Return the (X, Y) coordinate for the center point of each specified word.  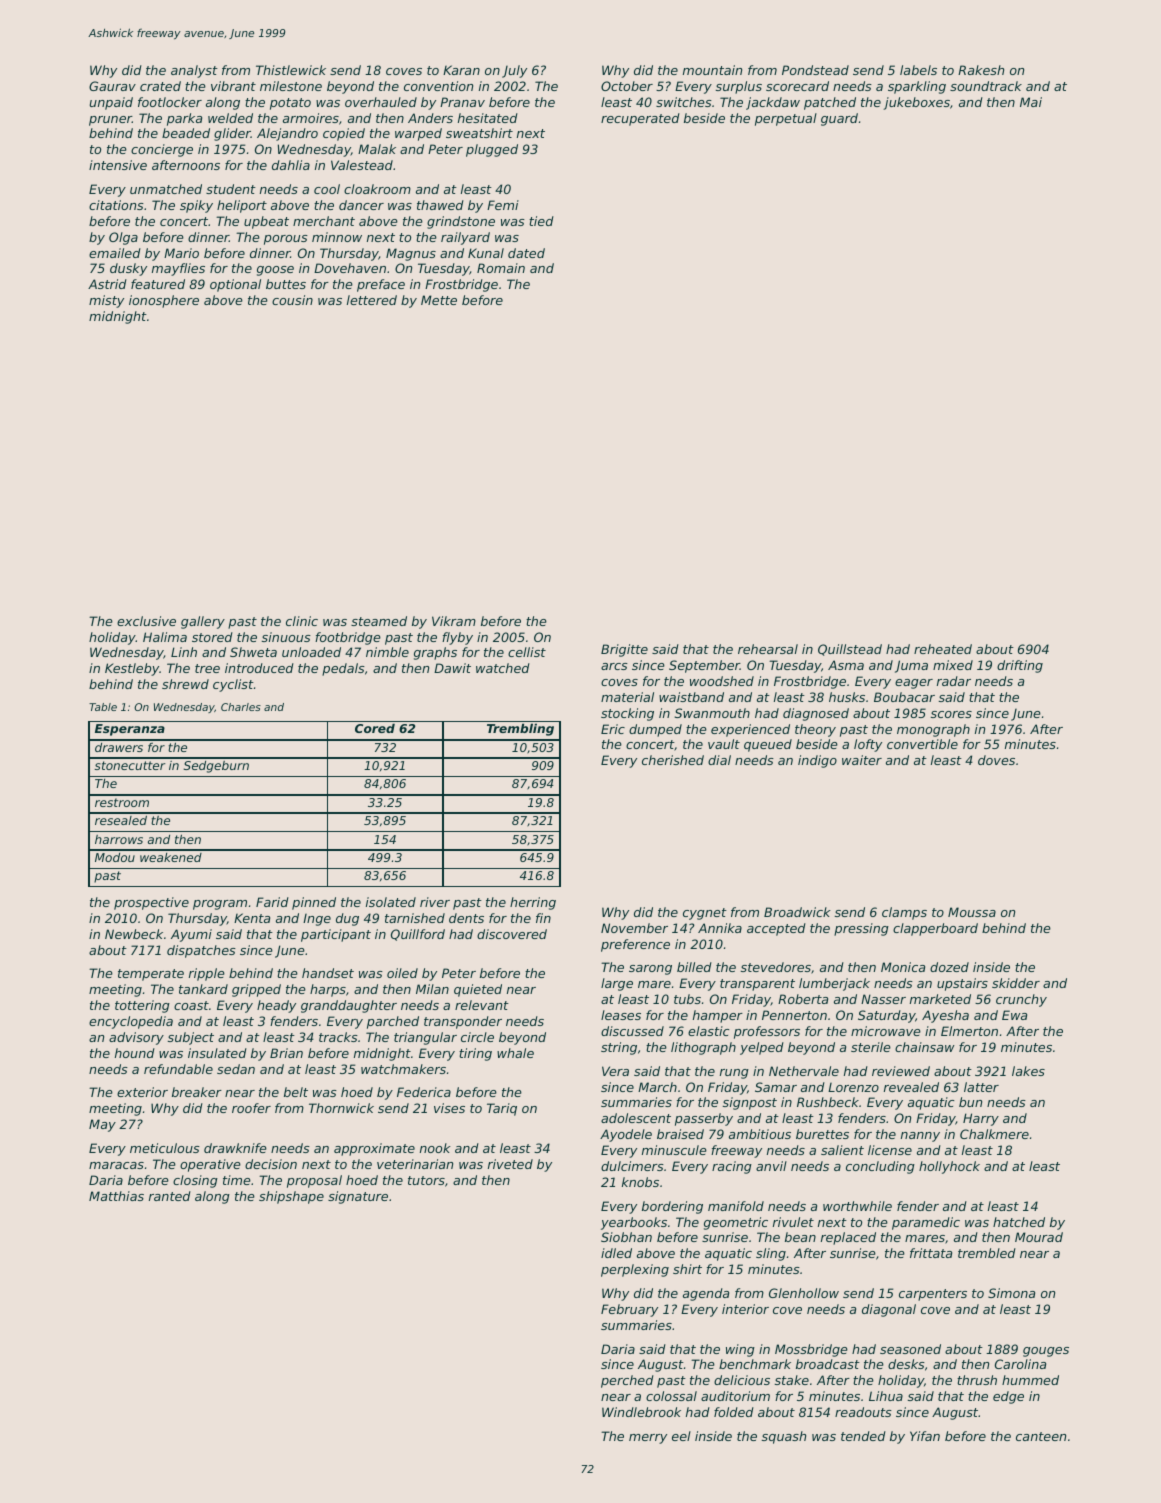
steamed (379, 621)
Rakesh (981, 70)
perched (627, 1381)
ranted (170, 1196)
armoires (311, 118)
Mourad (1039, 1237)
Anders (430, 118)
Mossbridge (811, 1350)
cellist (527, 652)
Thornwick (341, 1108)
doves (996, 760)
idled (616, 1253)
